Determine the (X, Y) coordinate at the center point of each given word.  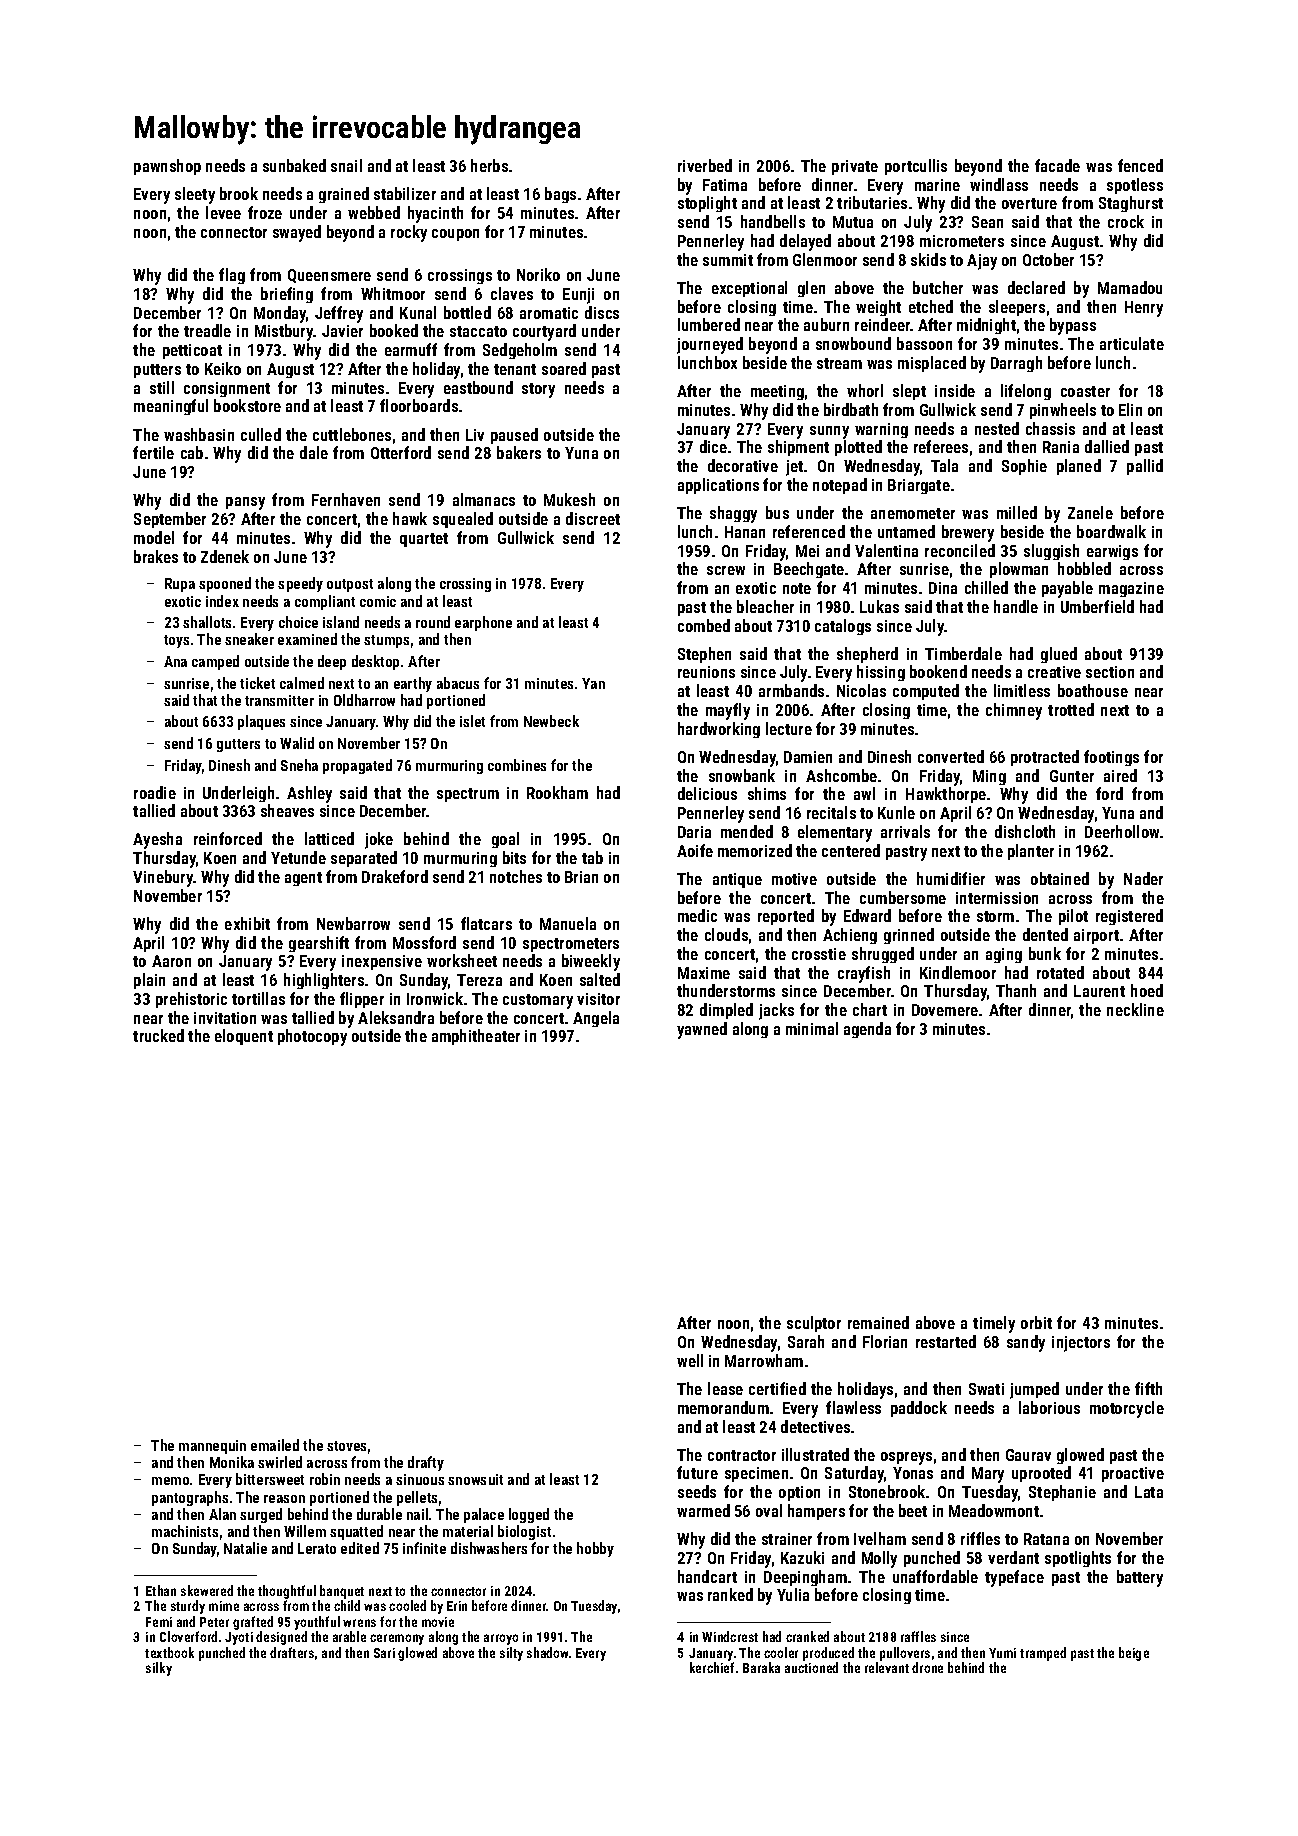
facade (1057, 165)
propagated (357, 766)
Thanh (1016, 990)
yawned (702, 1030)
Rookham (557, 792)
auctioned (811, 1667)
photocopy (312, 1037)
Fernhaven (346, 499)
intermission (997, 898)
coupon (455, 235)
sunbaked (294, 165)
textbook (169, 1652)
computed (926, 692)
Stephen (704, 655)
